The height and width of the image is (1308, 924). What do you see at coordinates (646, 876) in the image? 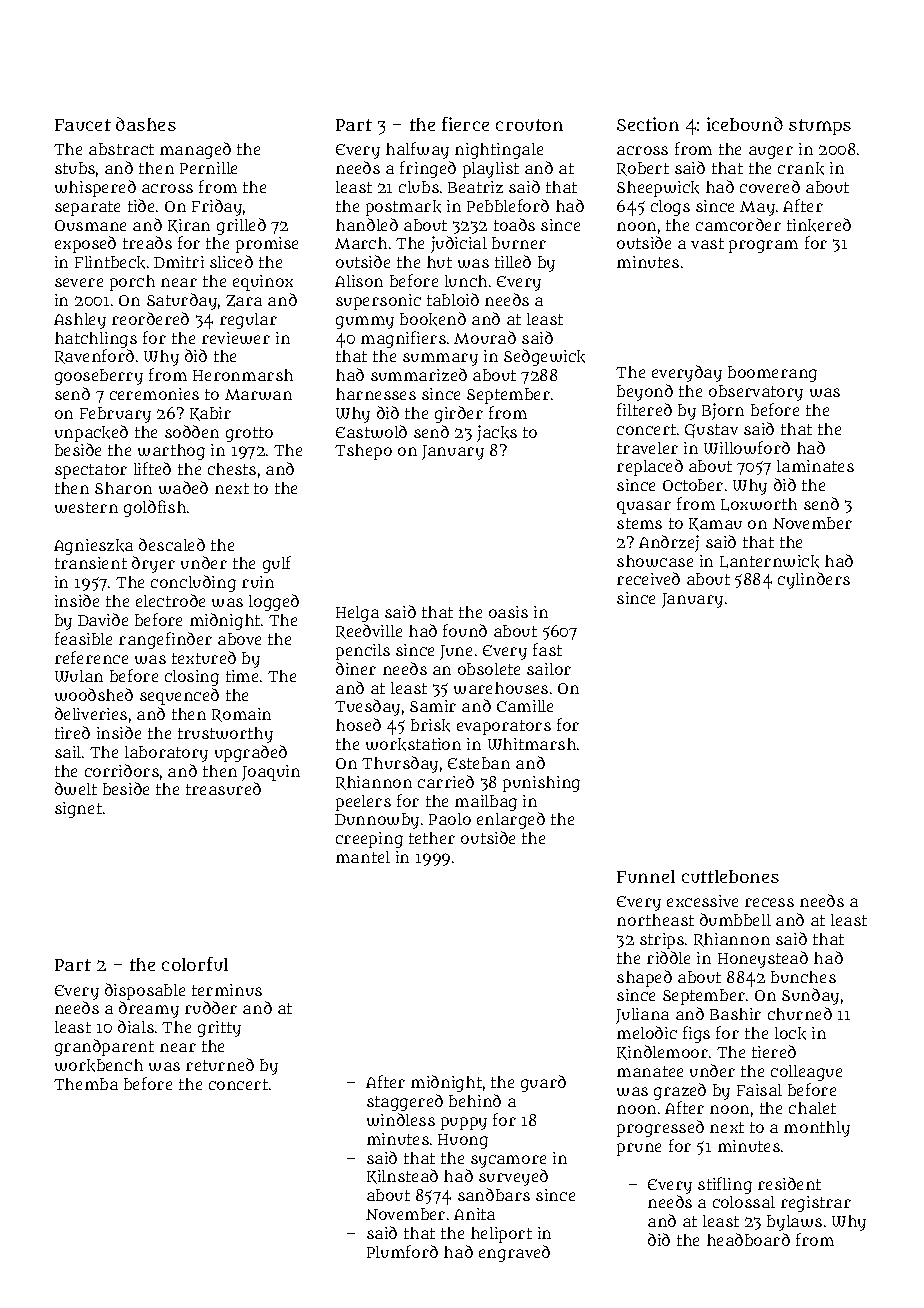
I see `Funnel` at bounding box center [646, 876].
